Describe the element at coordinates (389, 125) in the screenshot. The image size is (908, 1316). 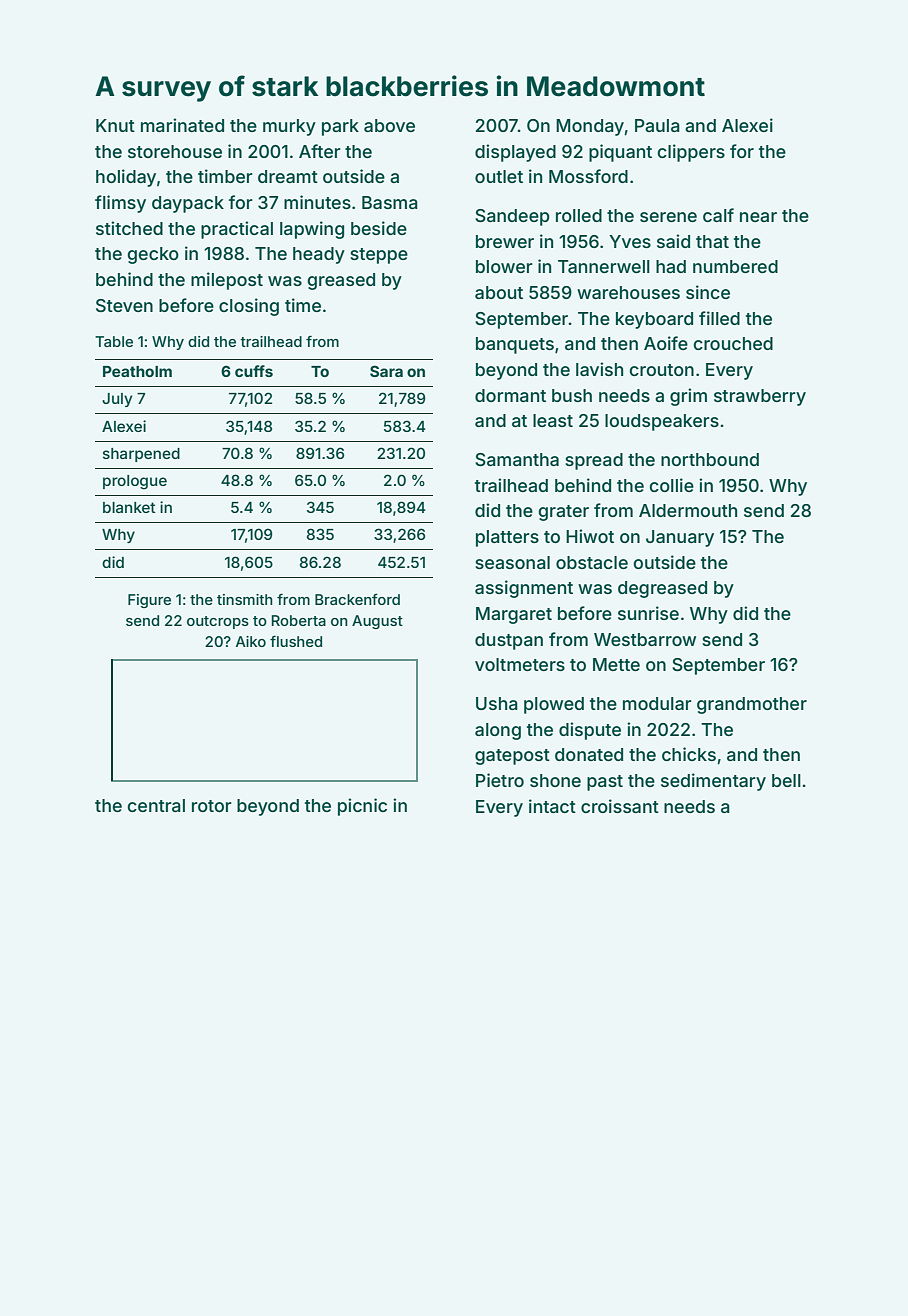
I see `above` at that location.
